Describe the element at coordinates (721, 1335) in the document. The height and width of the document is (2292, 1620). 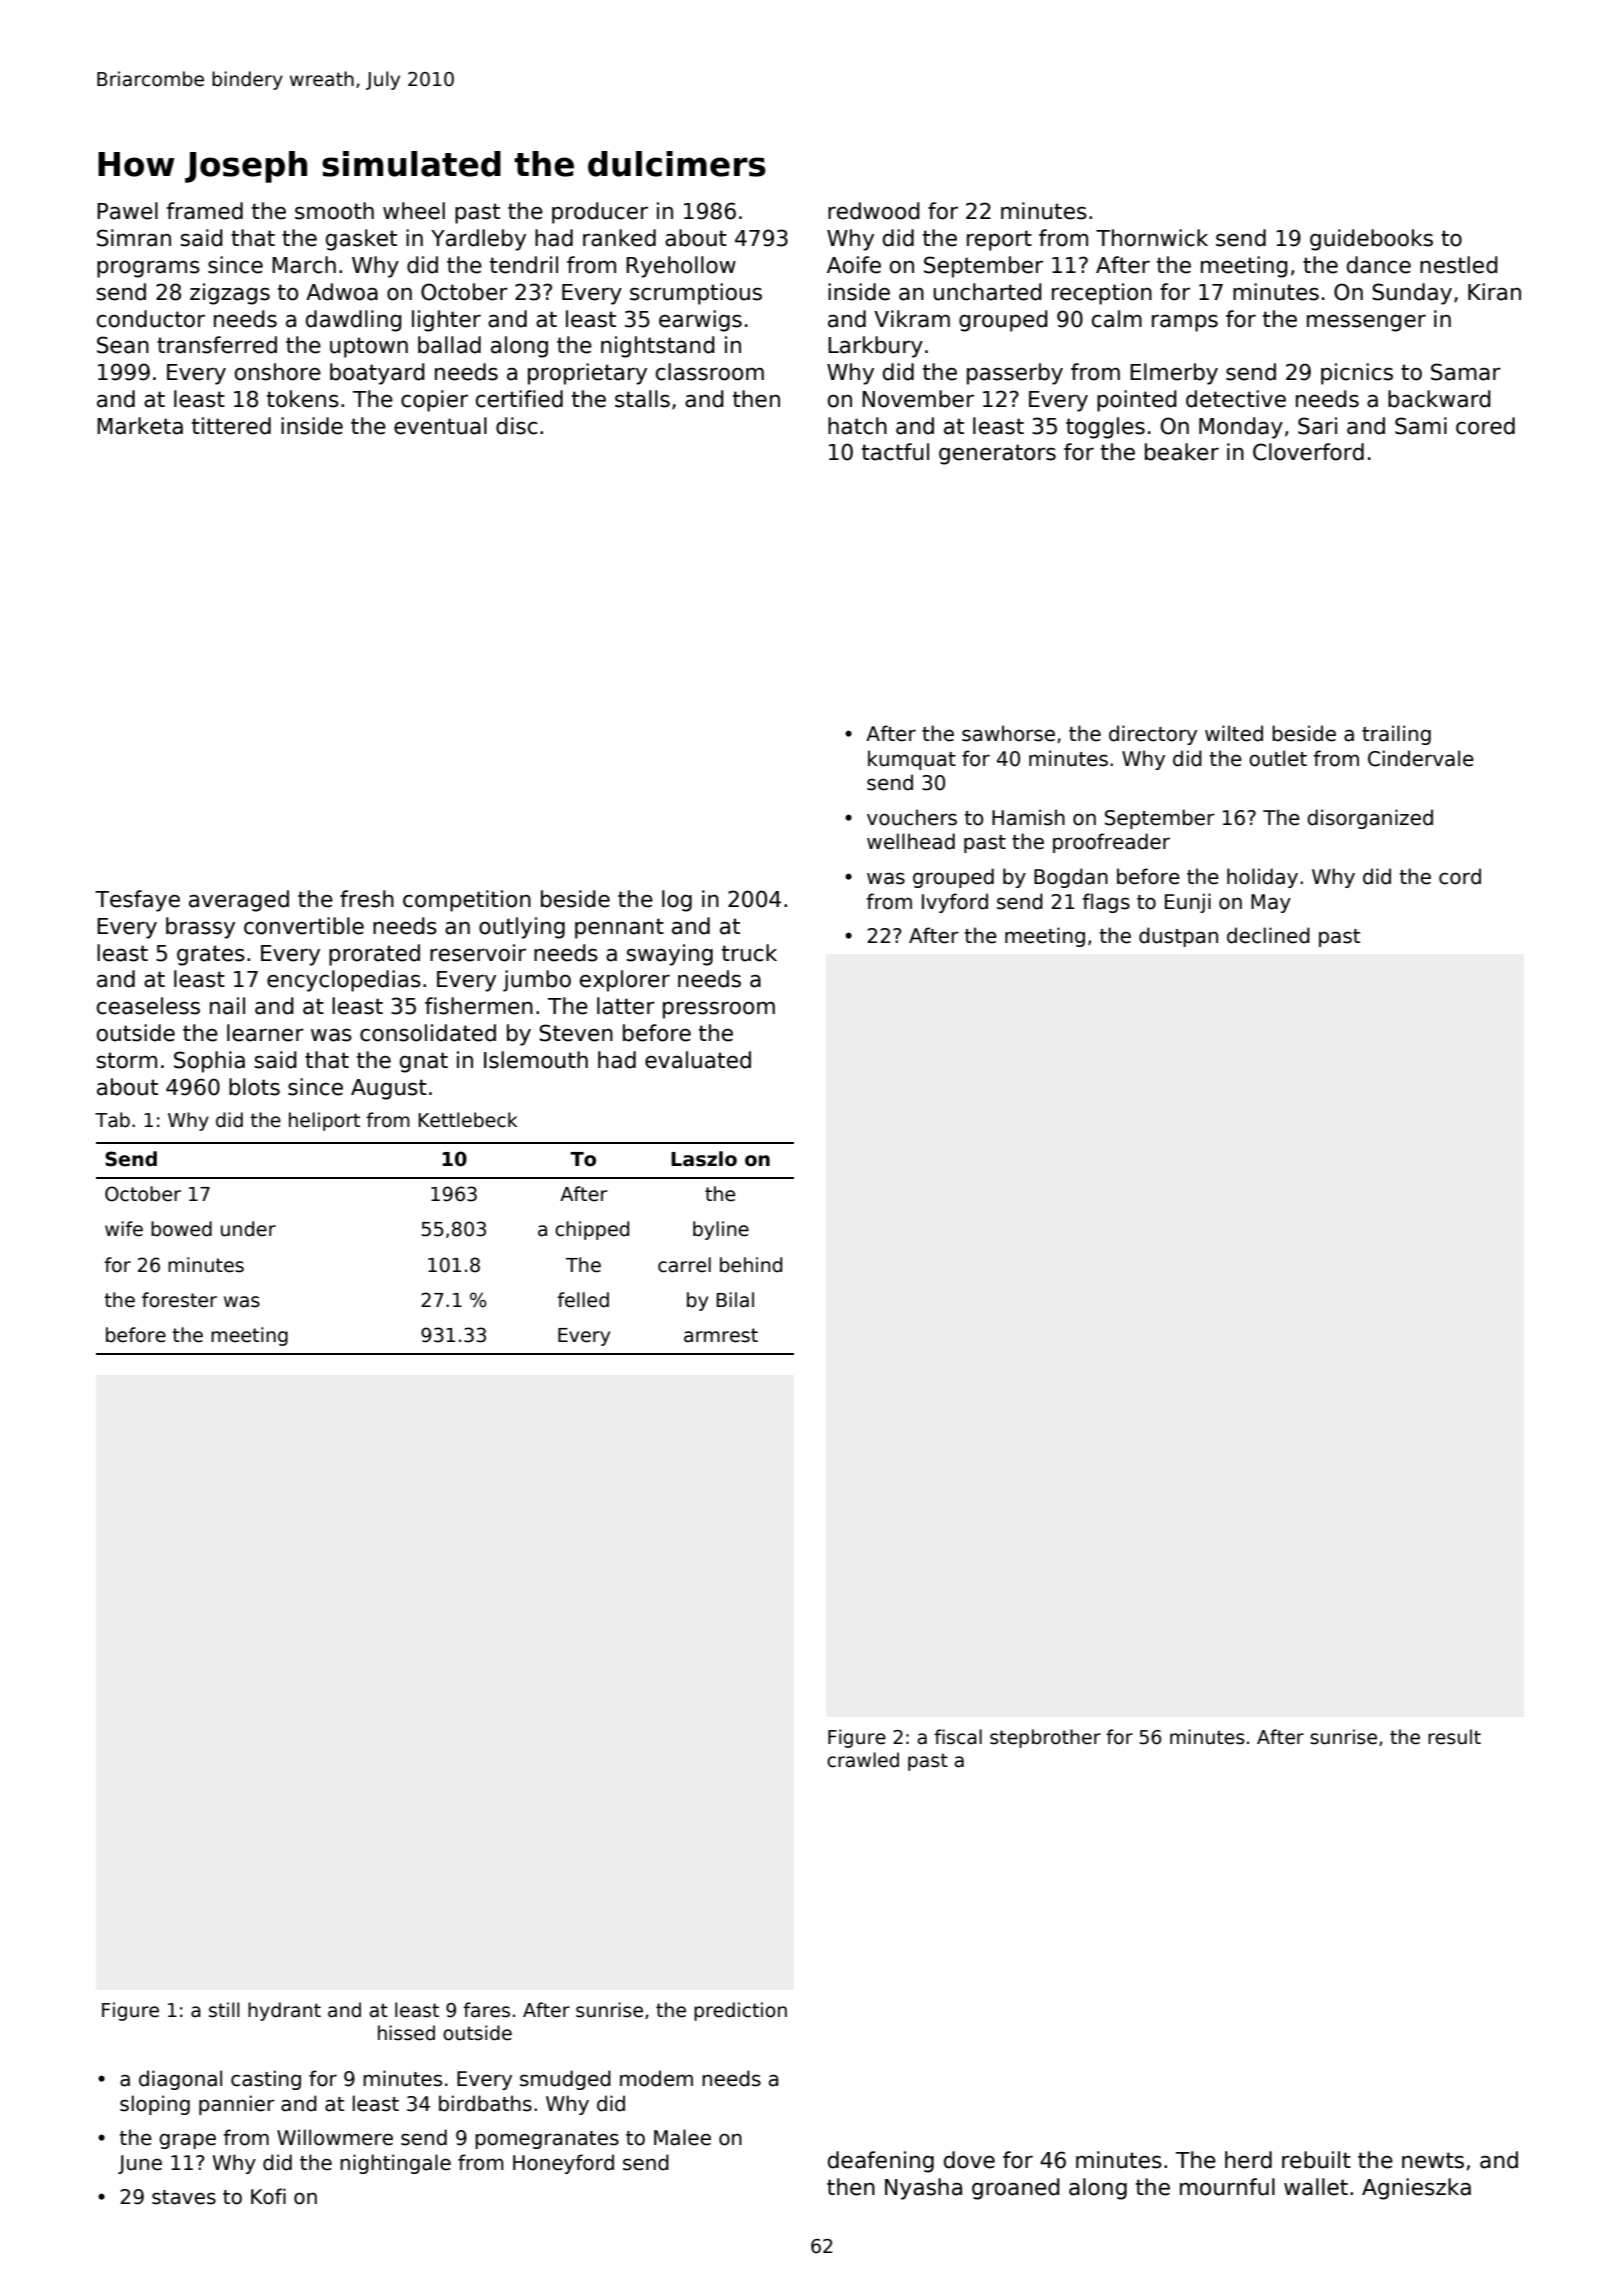
I see `armrest` at that location.
